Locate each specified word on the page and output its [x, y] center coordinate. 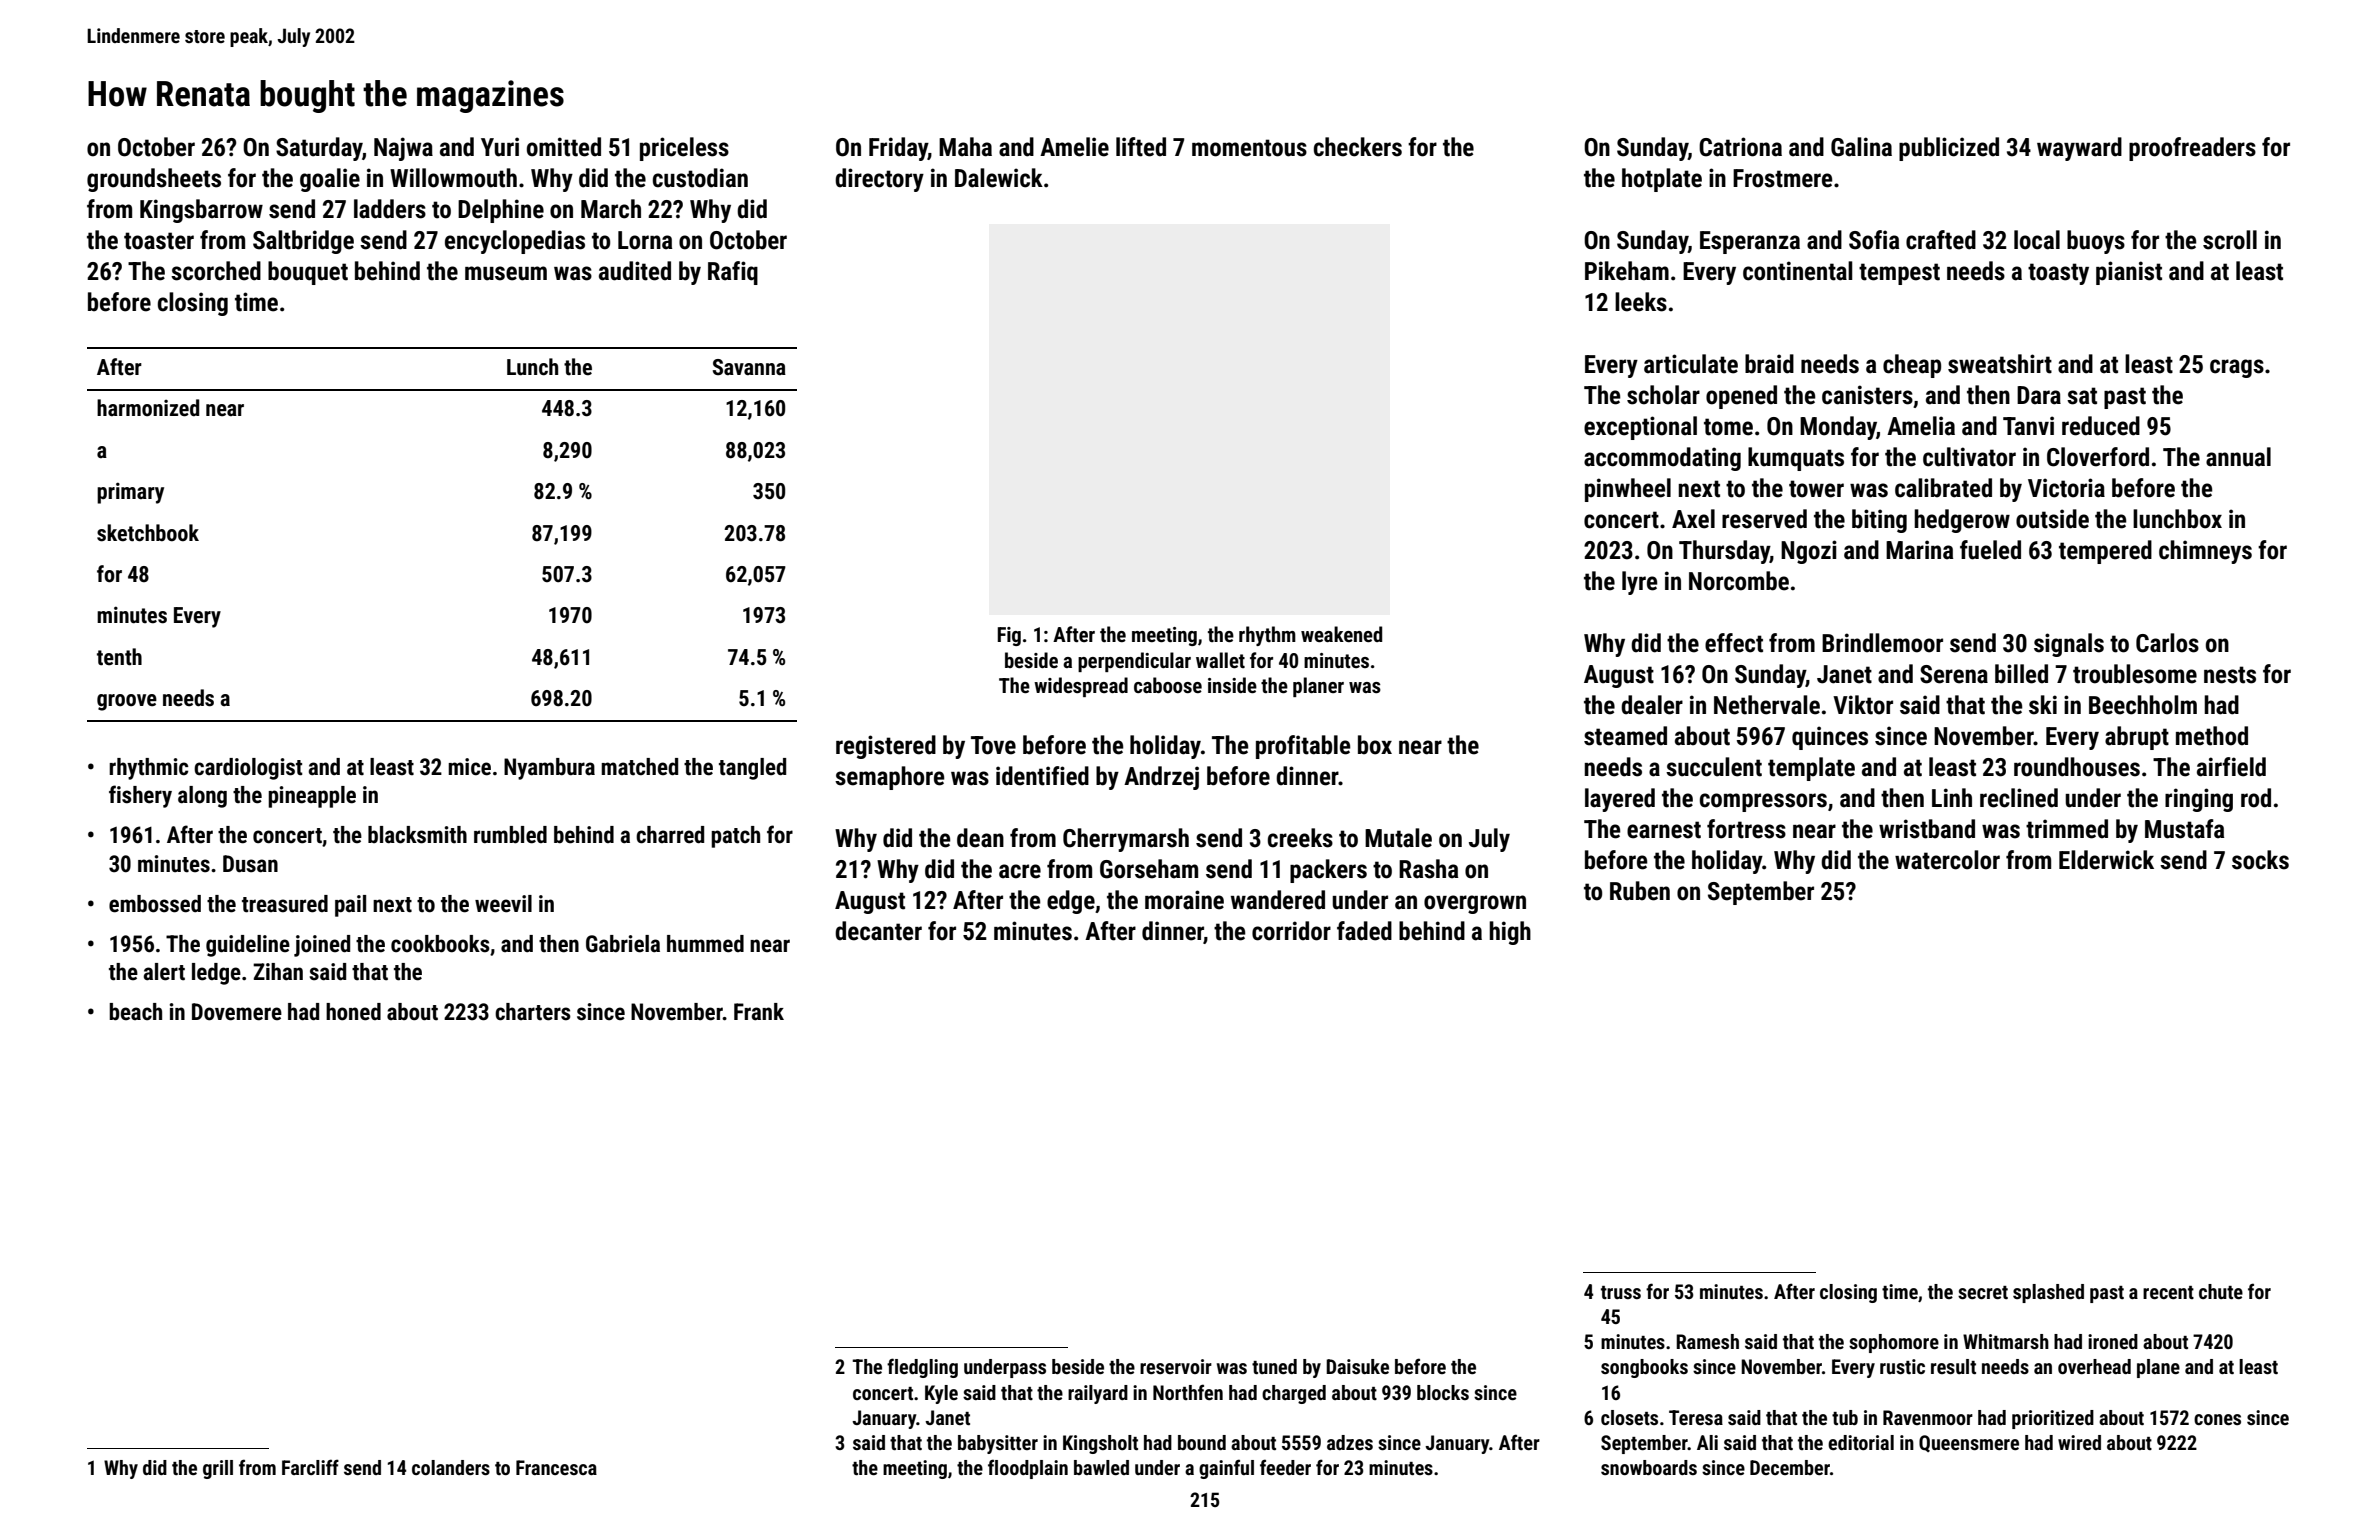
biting [1879, 521]
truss [1621, 1292]
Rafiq [733, 273]
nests [2230, 675]
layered [1620, 800]
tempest [1899, 274]
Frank [759, 1012]
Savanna [749, 367]
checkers [1358, 147]
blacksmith [417, 835]
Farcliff [310, 1467]
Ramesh [1707, 1341]
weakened [1341, 634]
